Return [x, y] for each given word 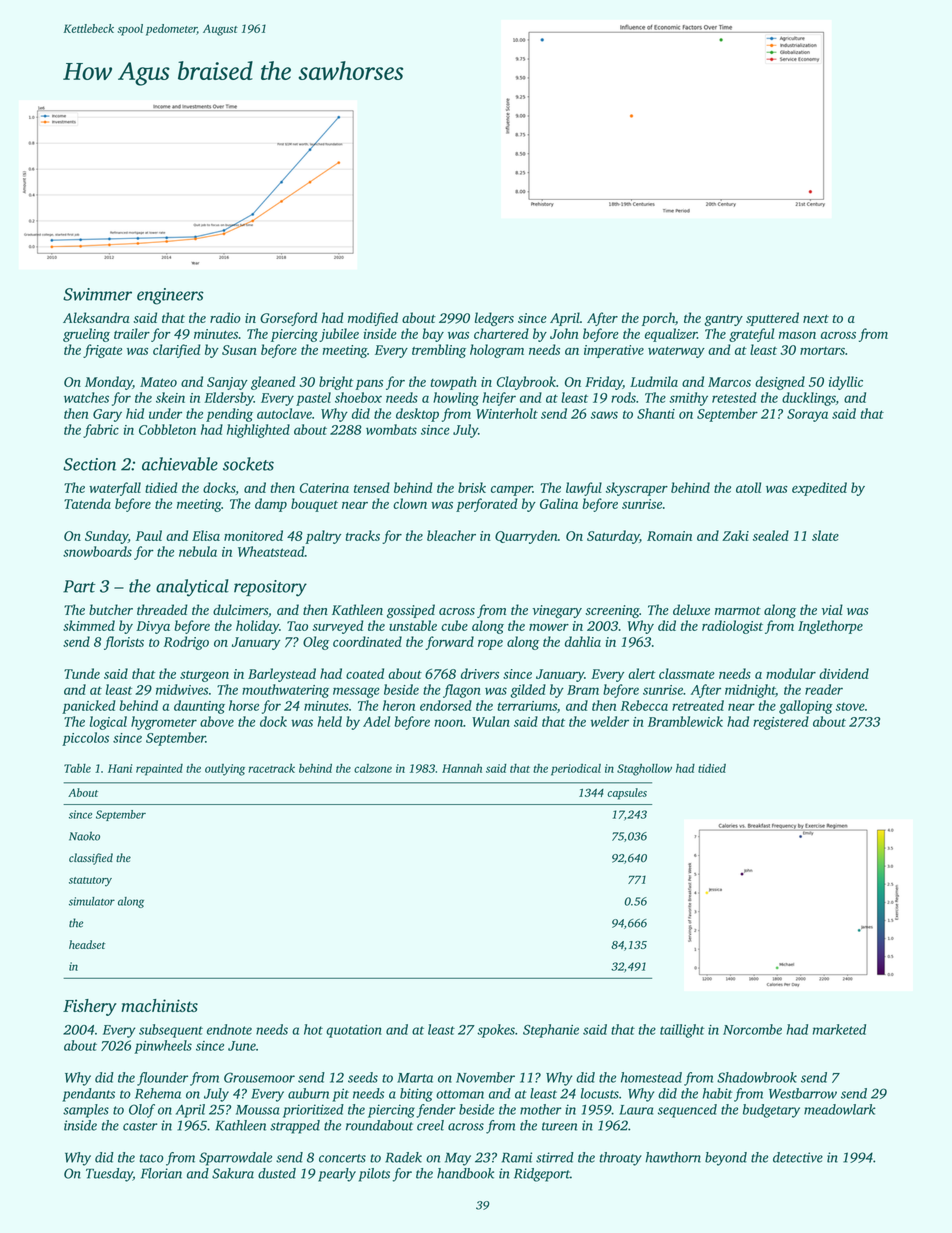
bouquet [314, 505]
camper [512, 490]
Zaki [735, 535]
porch [658, 319]
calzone [373, 768]
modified [373, 319]
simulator [92, 901]
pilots [374, 1175]
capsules [627, 794]
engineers [170, 296]
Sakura [233, 1173]
